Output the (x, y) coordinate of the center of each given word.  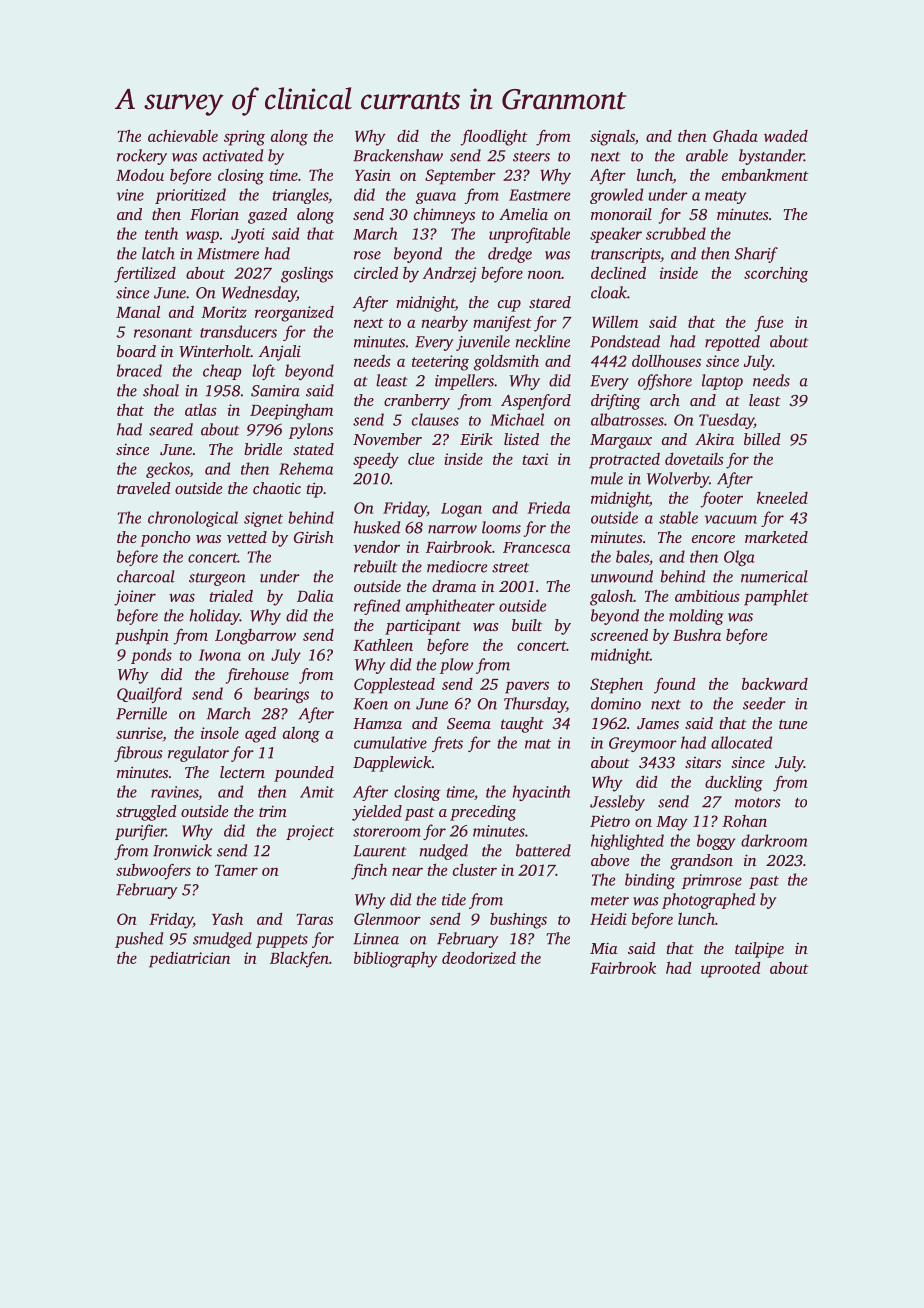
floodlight (494, 138)
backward (775, 684)
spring (244, 138)
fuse (768, 324)
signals (612, 138)
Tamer (236, 870)
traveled (144, 488)
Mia (604, 948)
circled (376, 273)
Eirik (476, 439)
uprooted (730, 970)
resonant (163, 333)
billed (762, 439)
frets (447, 744)
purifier (140, 832)
